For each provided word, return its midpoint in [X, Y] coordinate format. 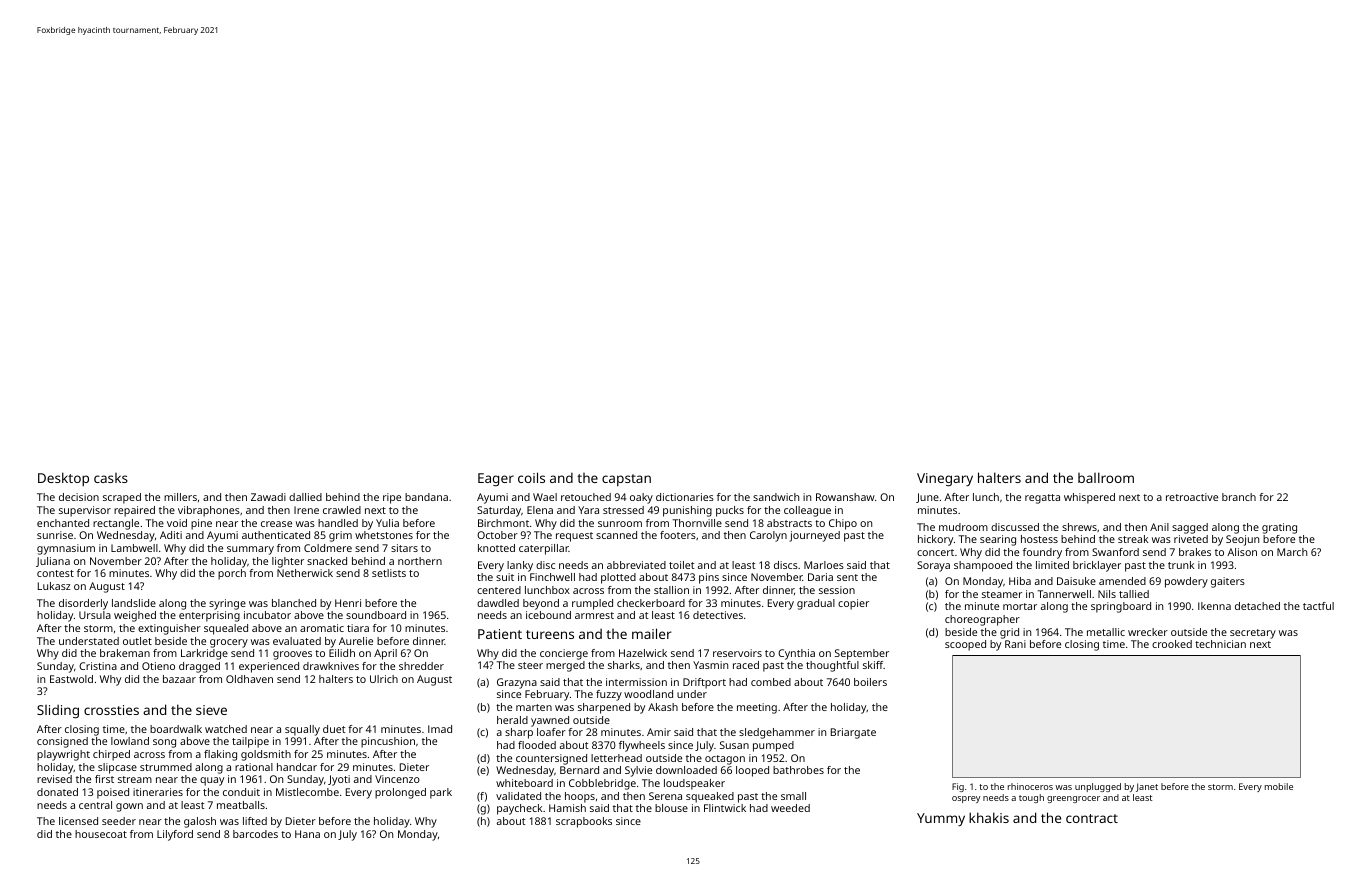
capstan [626, 480]
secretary [1253, 634]
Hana [307, 834]
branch [1239, 497]
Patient [500, 634]
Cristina [98, 666]
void [177, 523]
